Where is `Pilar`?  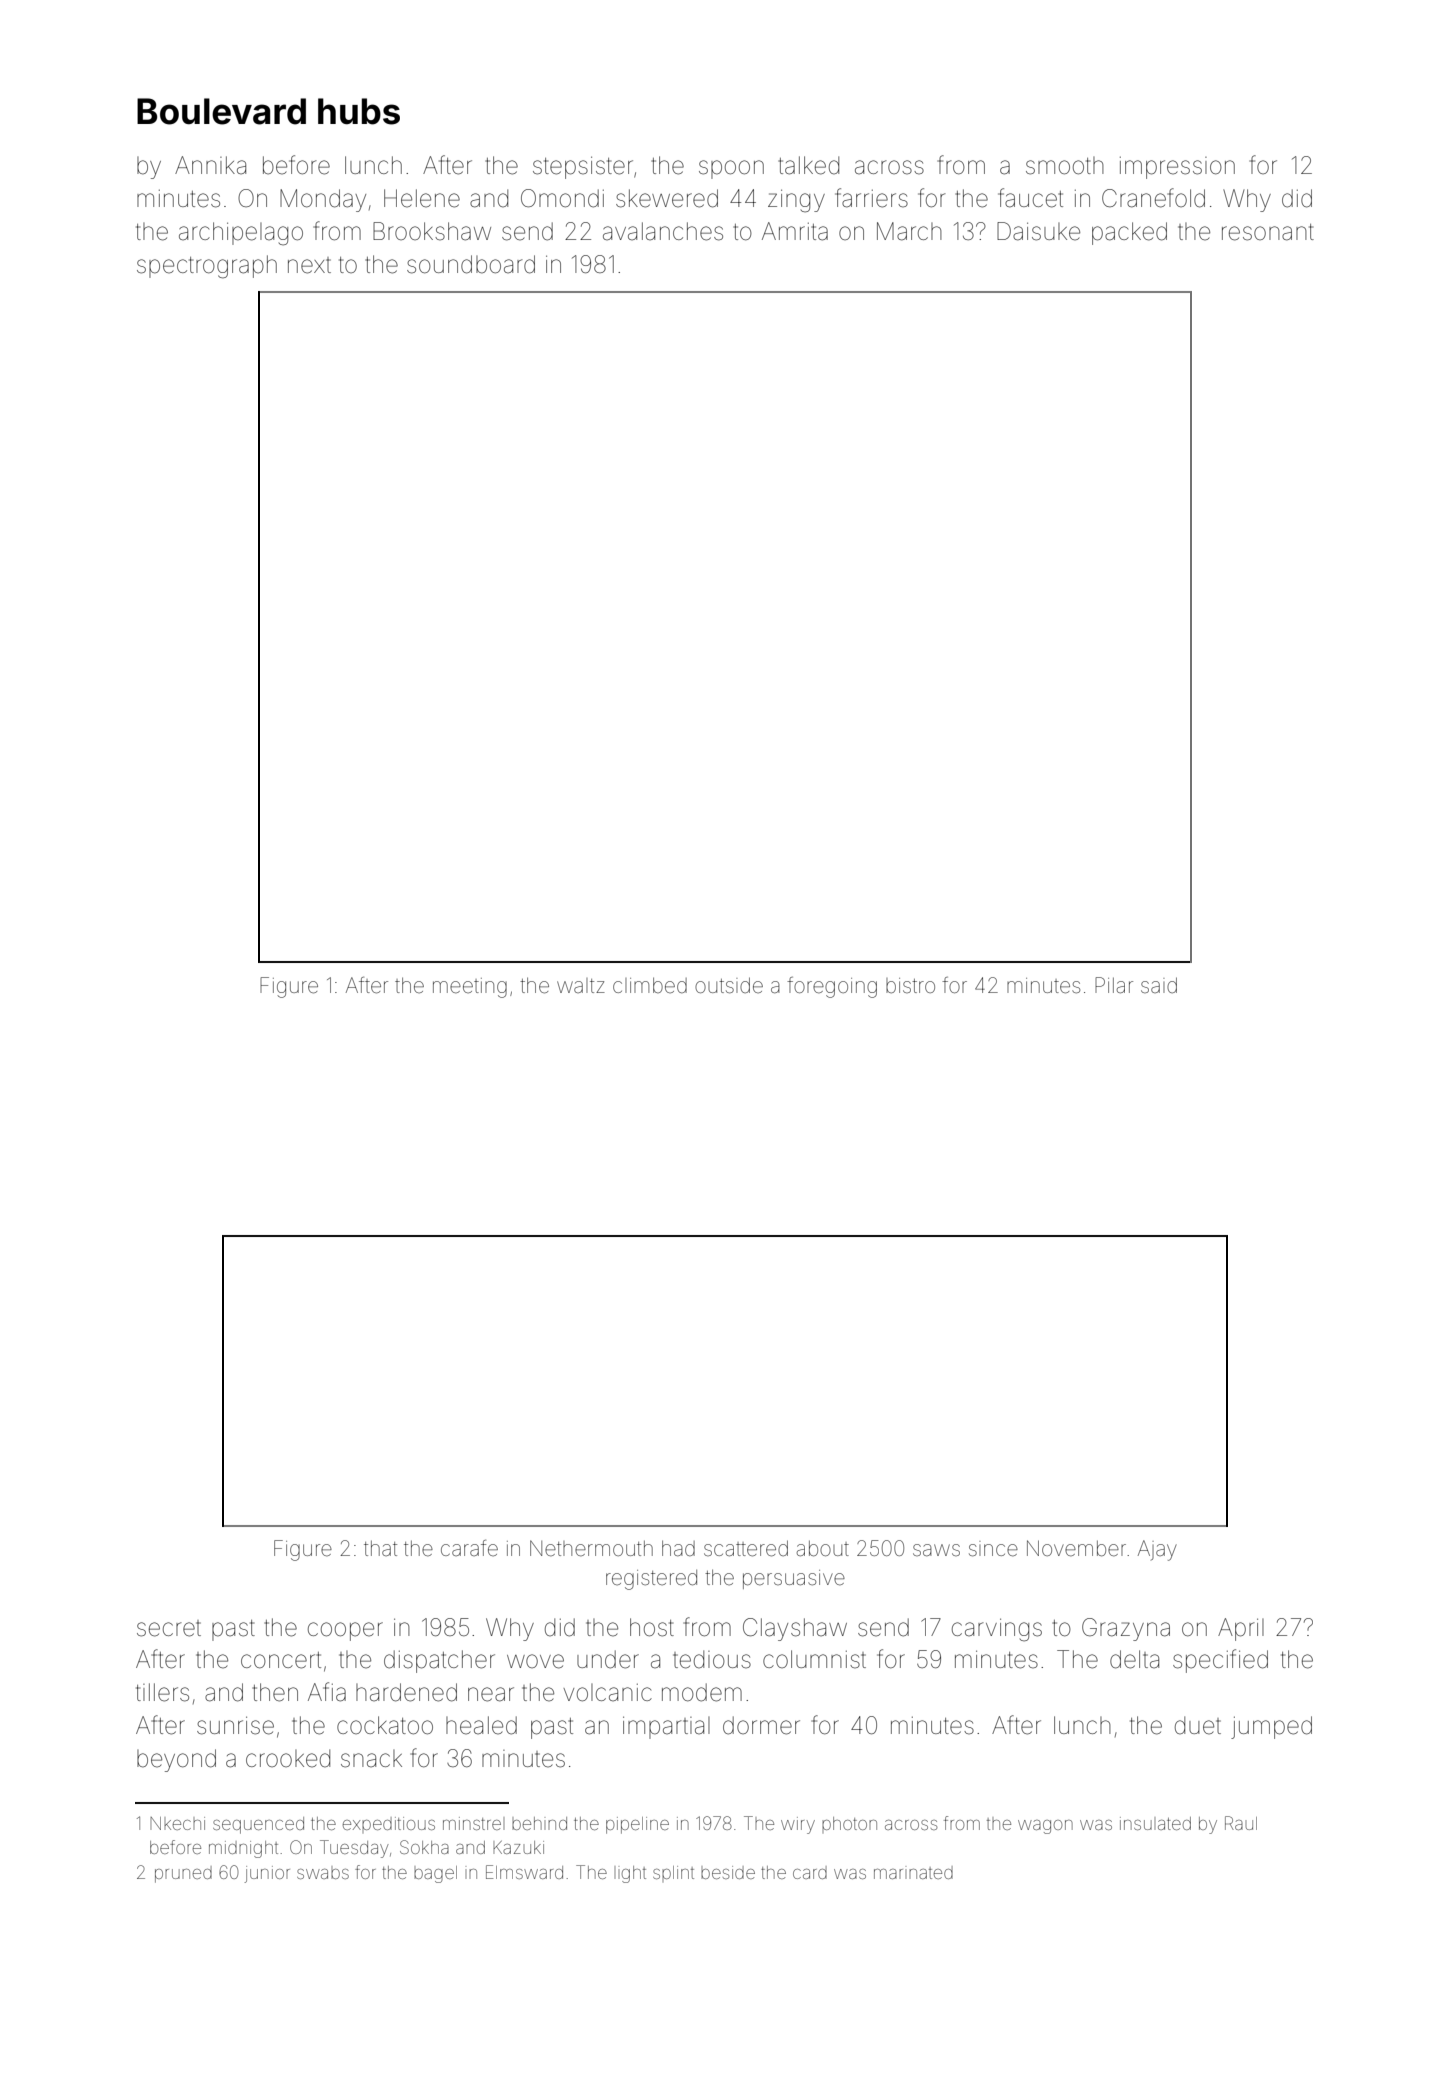
Pilar is located at coordinates (1114, 985).
